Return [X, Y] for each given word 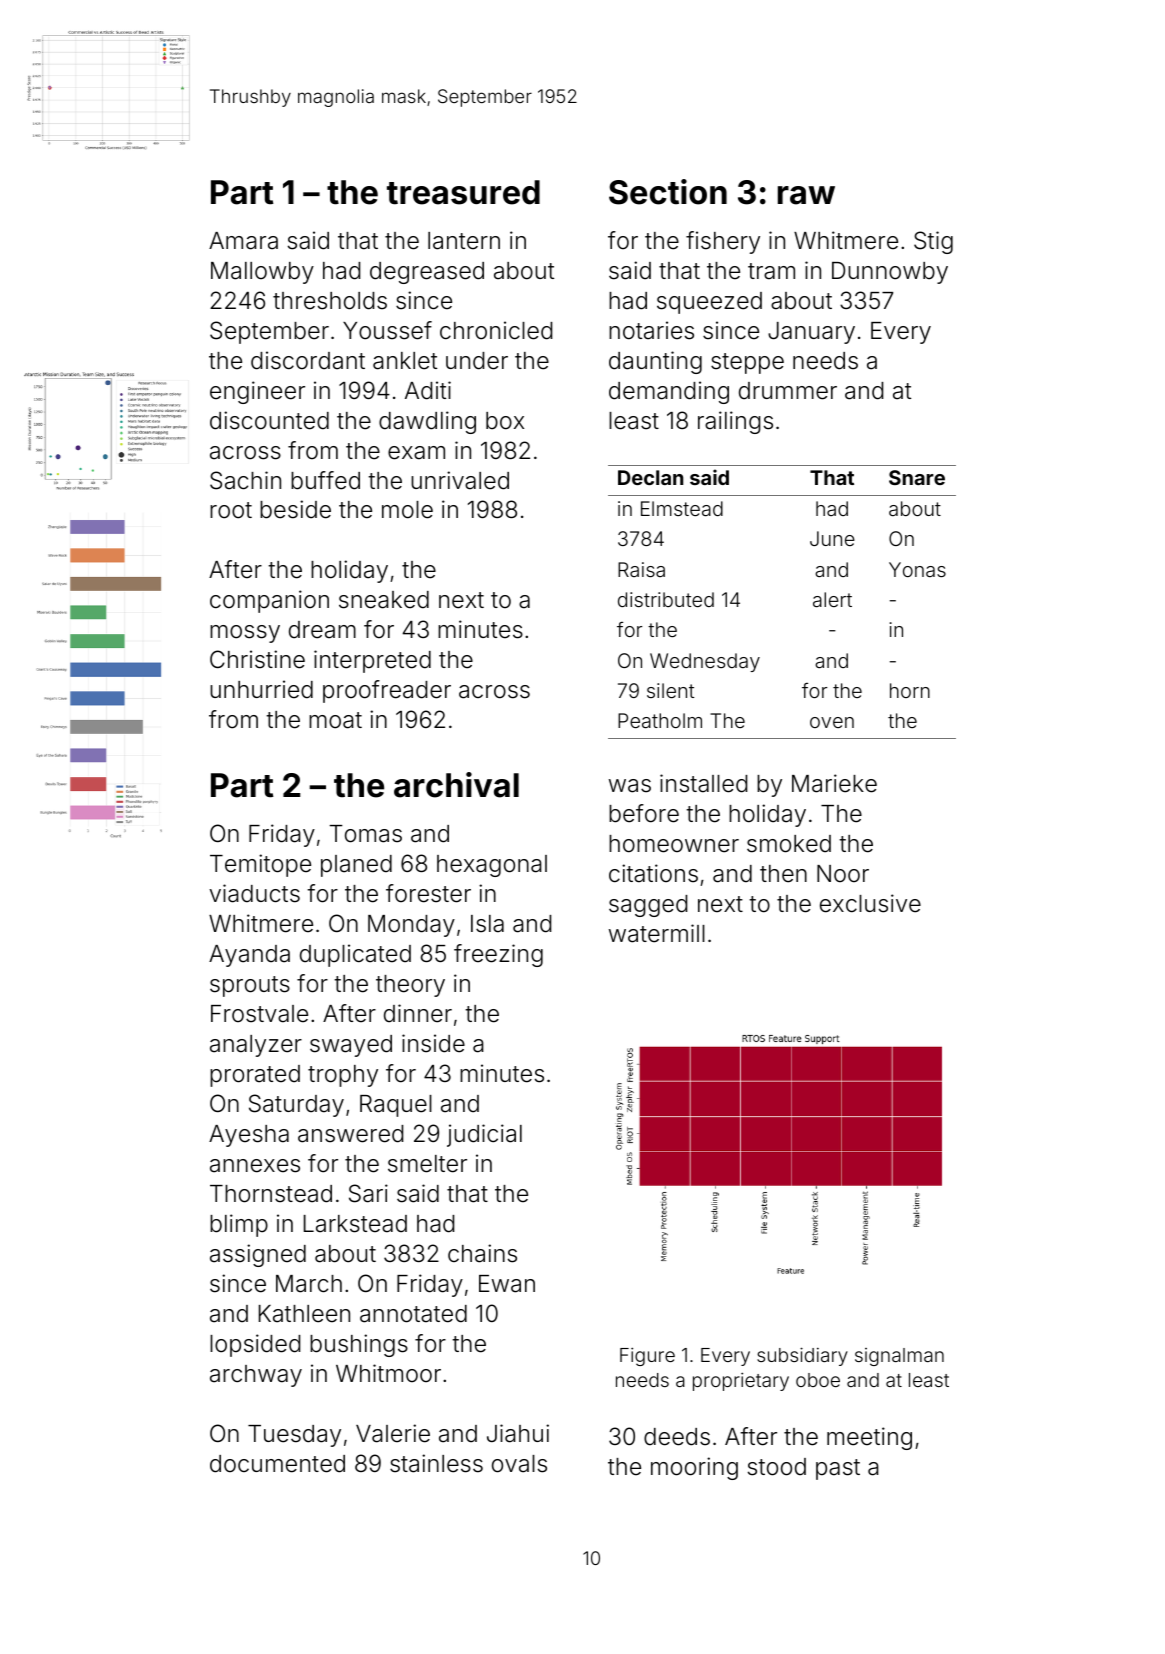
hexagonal [492, 866]
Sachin [245, 480]
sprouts [250, 986]
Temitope [260, 865]
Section [668, 192]
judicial [484, 1135]
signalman [899, 1357]
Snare [917, 477]
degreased [427, 273]
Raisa [641, 569]
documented [277, 1464]
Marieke [834, 783]
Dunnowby [890, 273]
